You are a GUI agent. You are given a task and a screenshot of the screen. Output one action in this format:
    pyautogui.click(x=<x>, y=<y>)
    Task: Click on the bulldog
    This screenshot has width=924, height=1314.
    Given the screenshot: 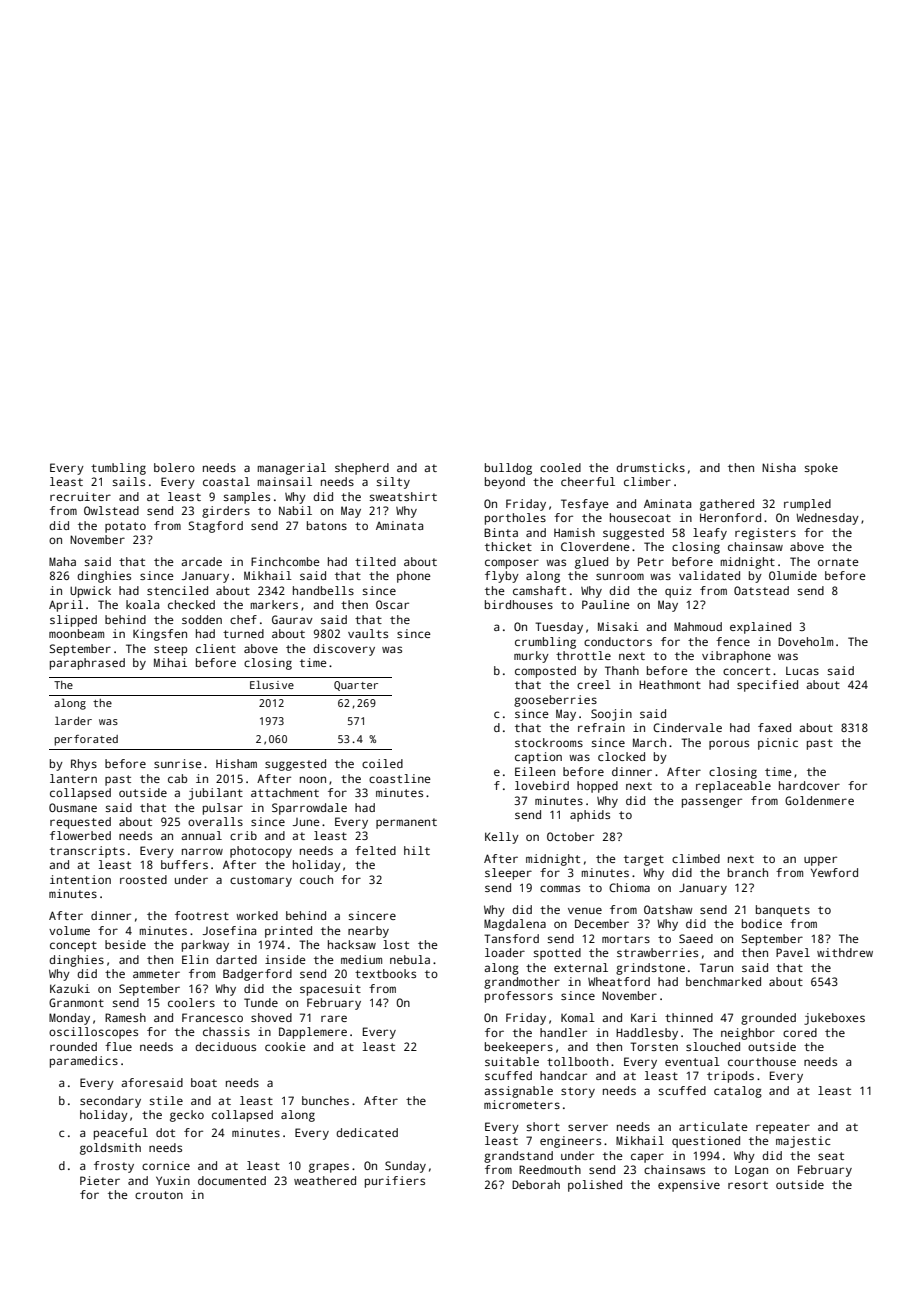 What is the action you would take?
    pyautogui.click(x=508, y=469)
